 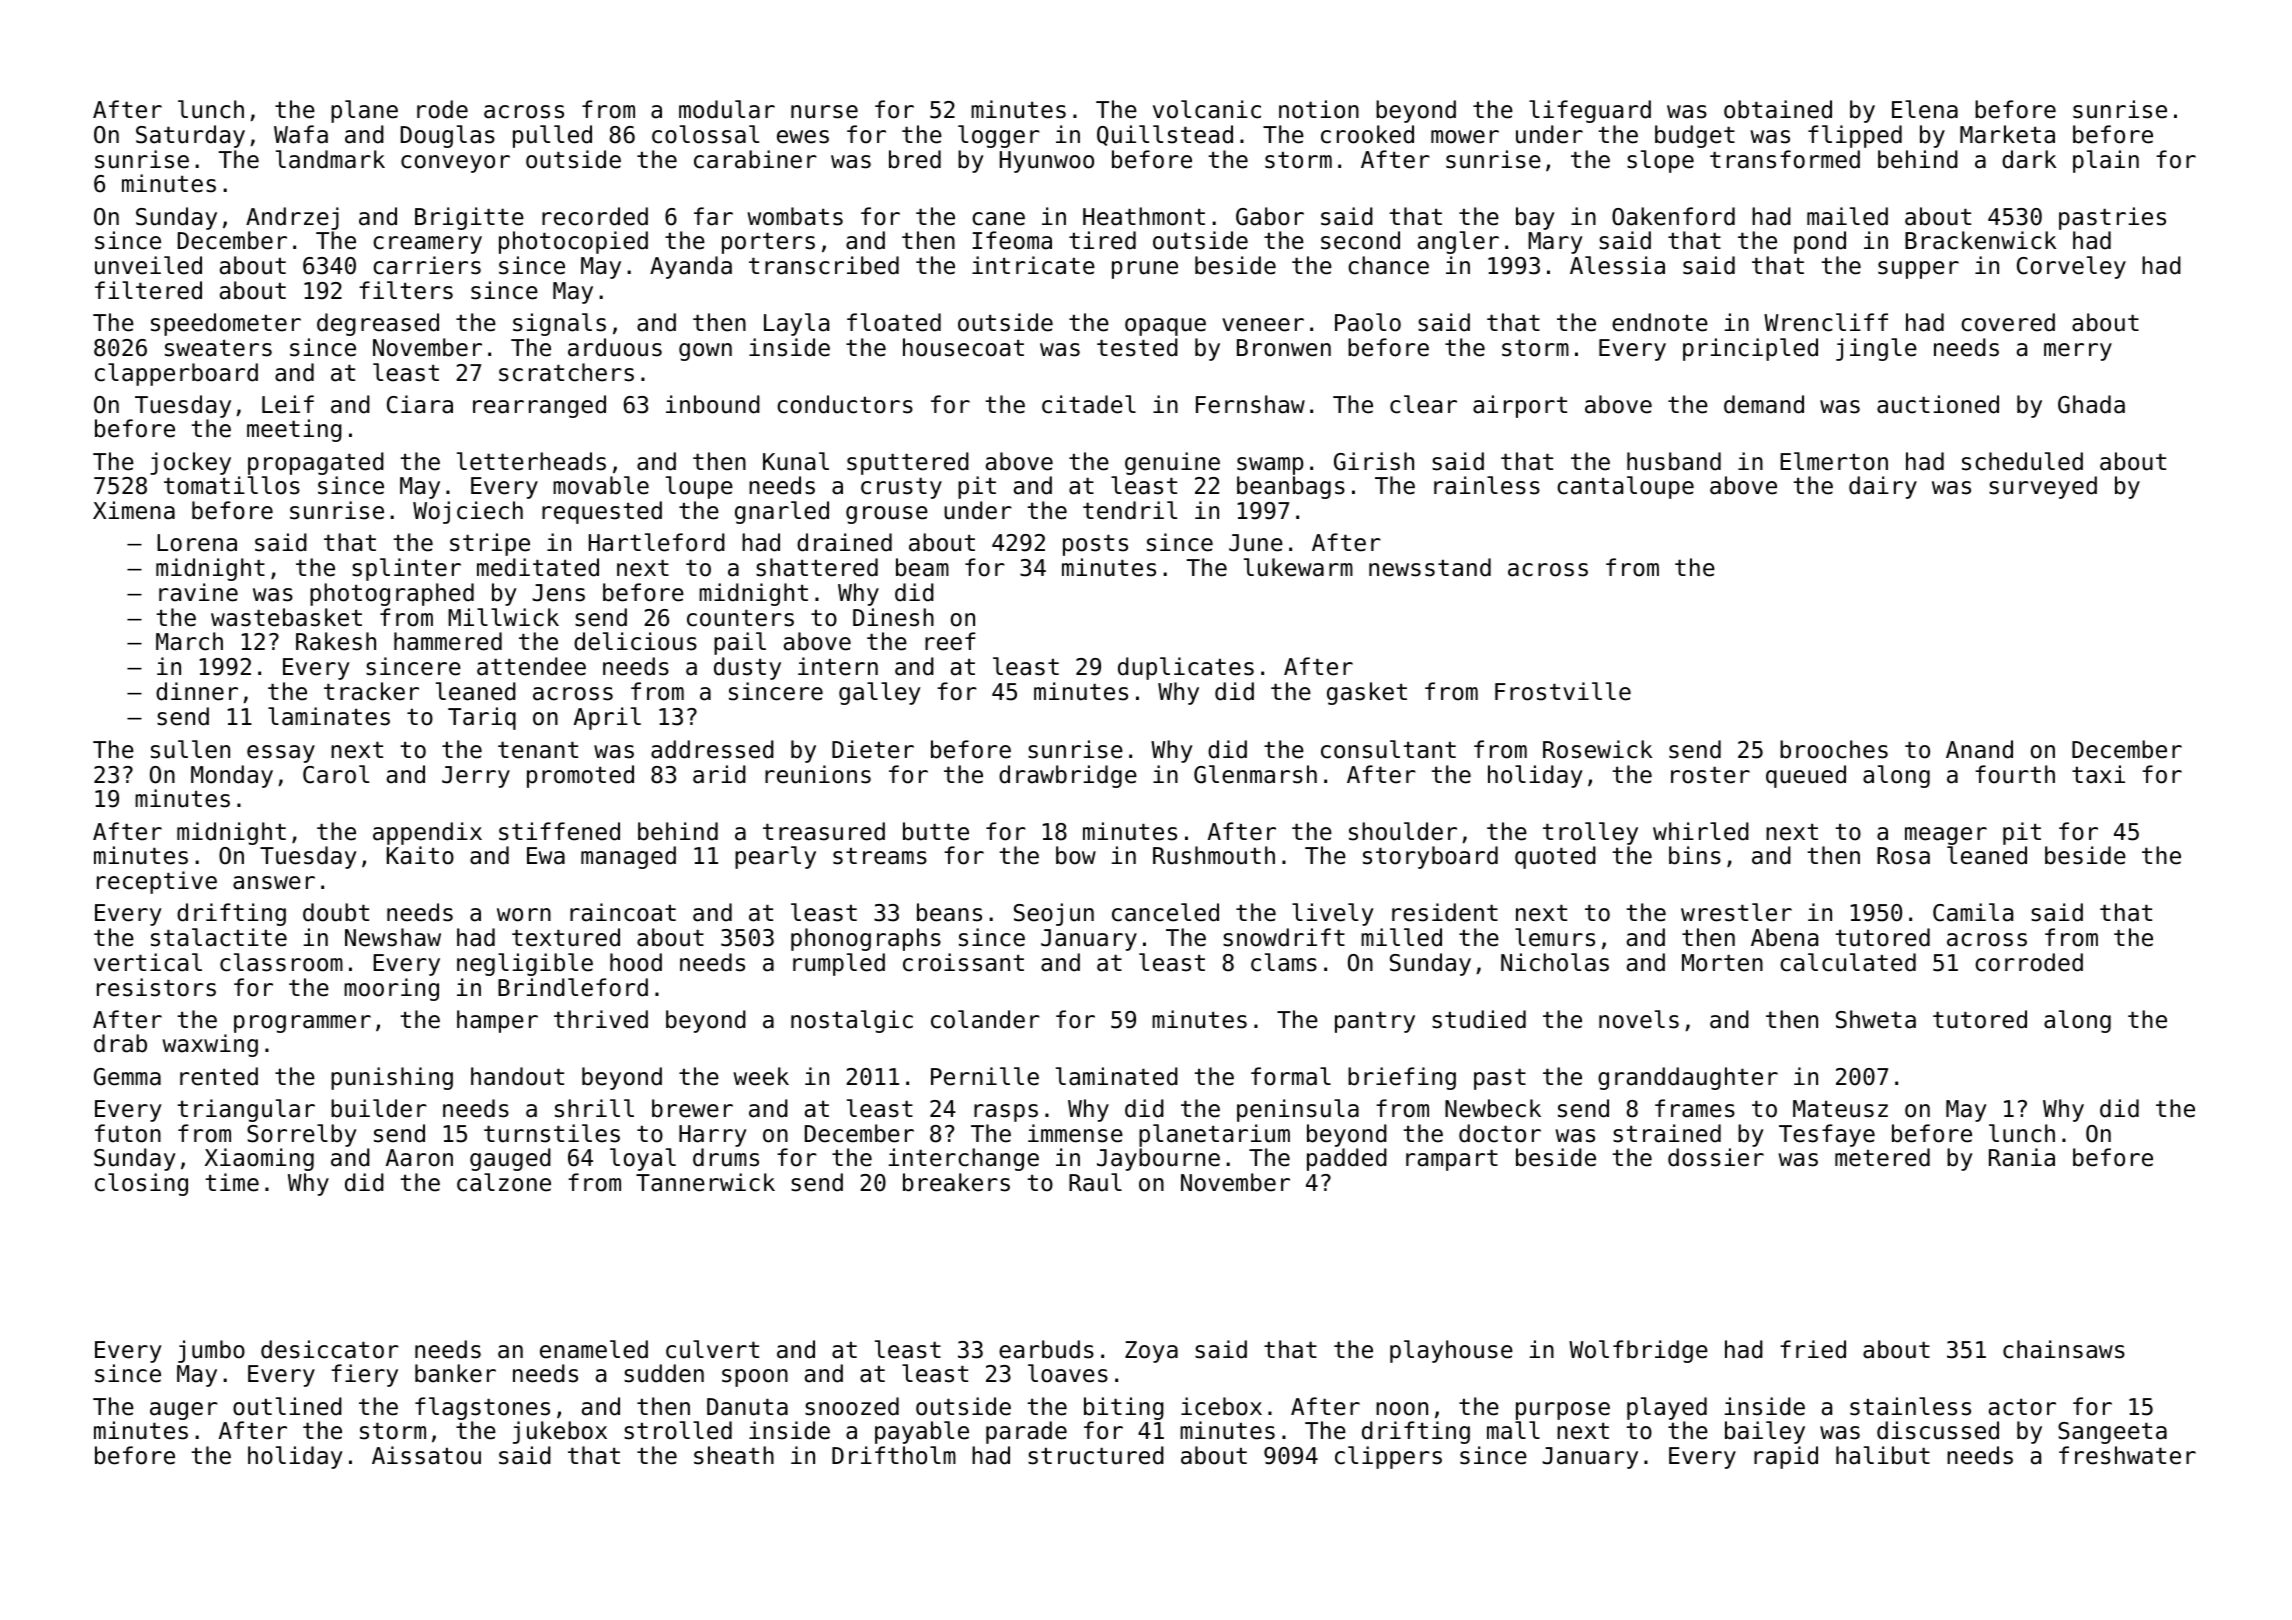 What do you see at coordinates (845, 404) in the page?
I see `conductors` at bounding box center [845, 404].
